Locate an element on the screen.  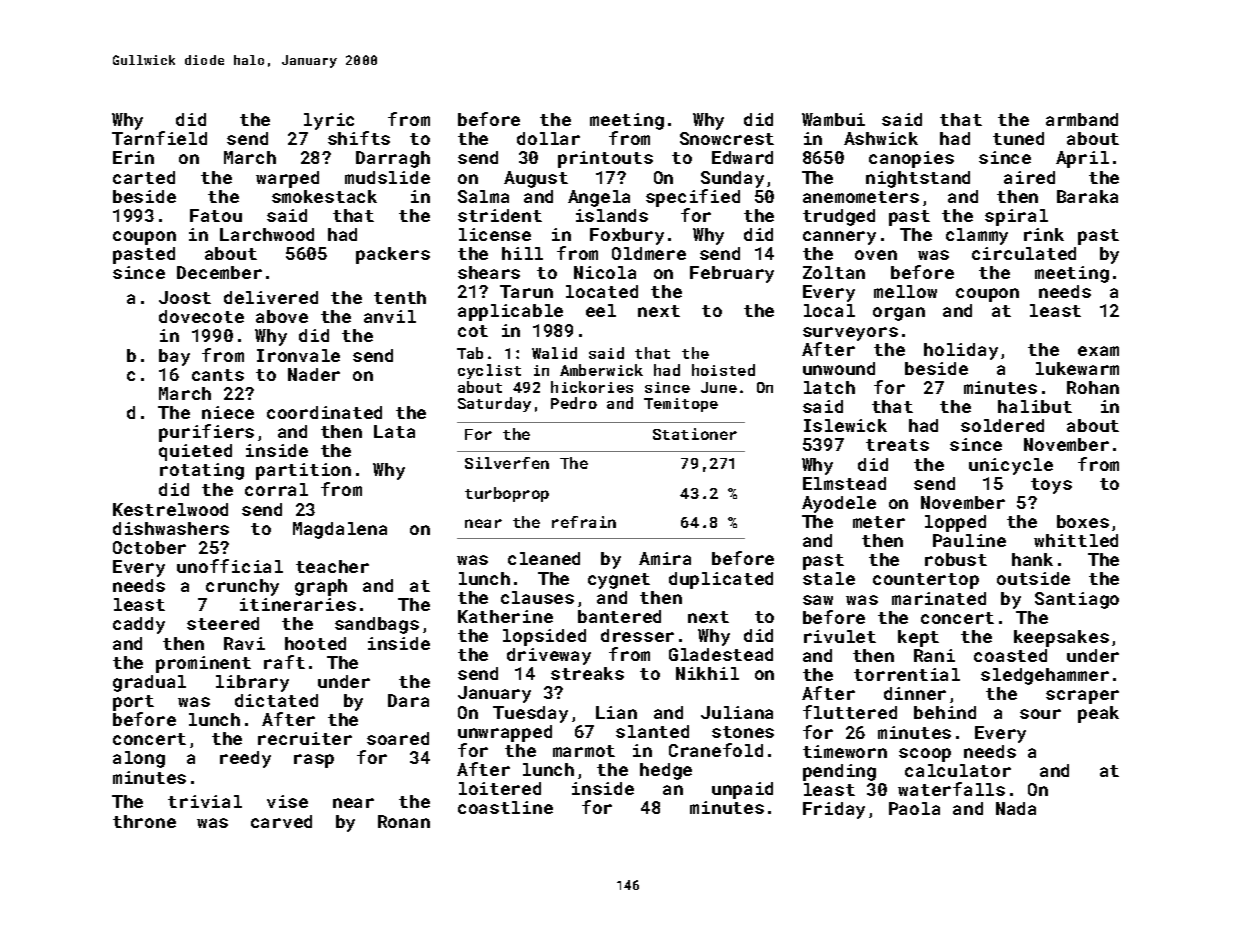
Nada is located at coordinates (1016, 808).
